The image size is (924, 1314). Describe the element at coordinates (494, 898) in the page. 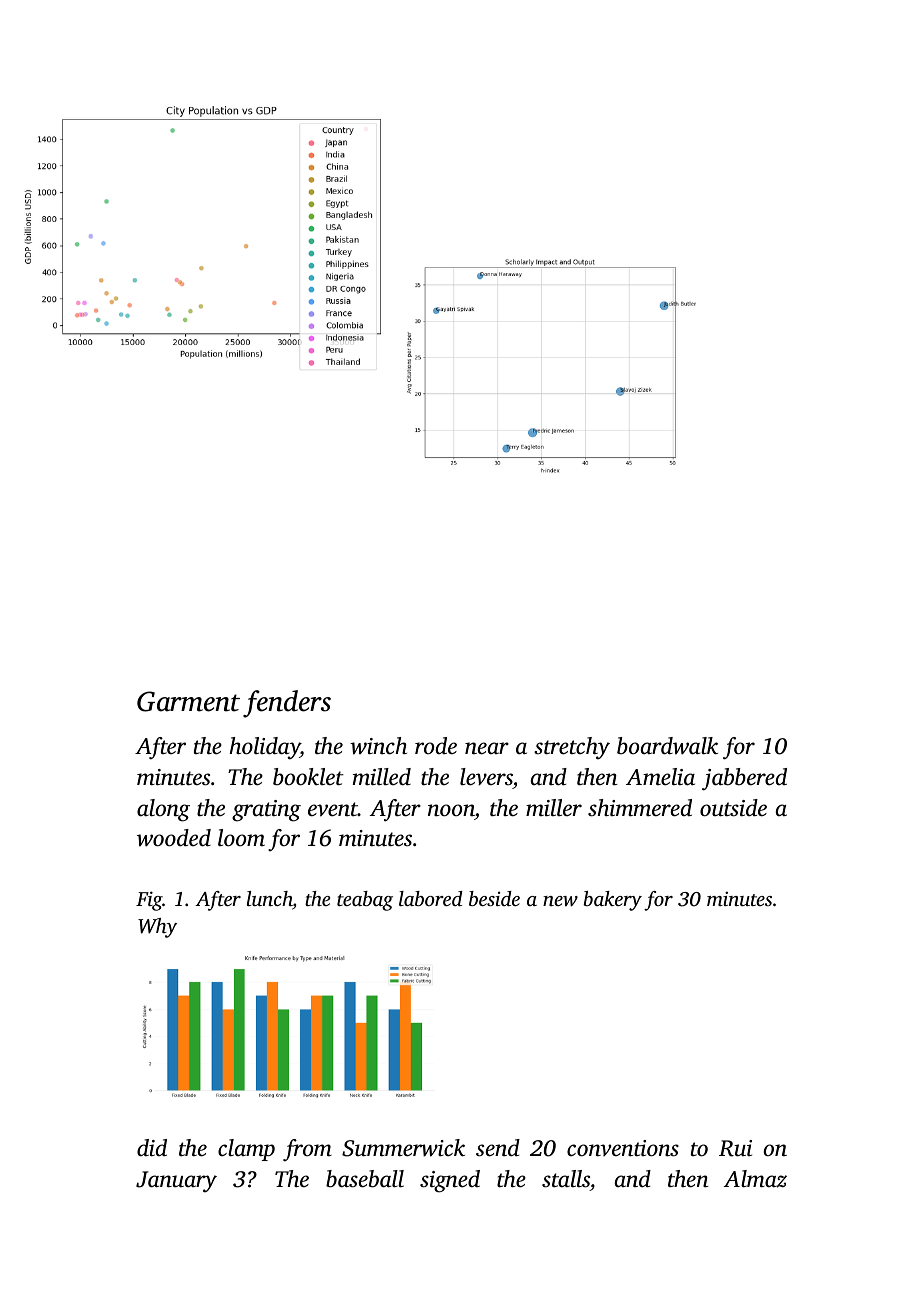

I see `beside` at that location.
